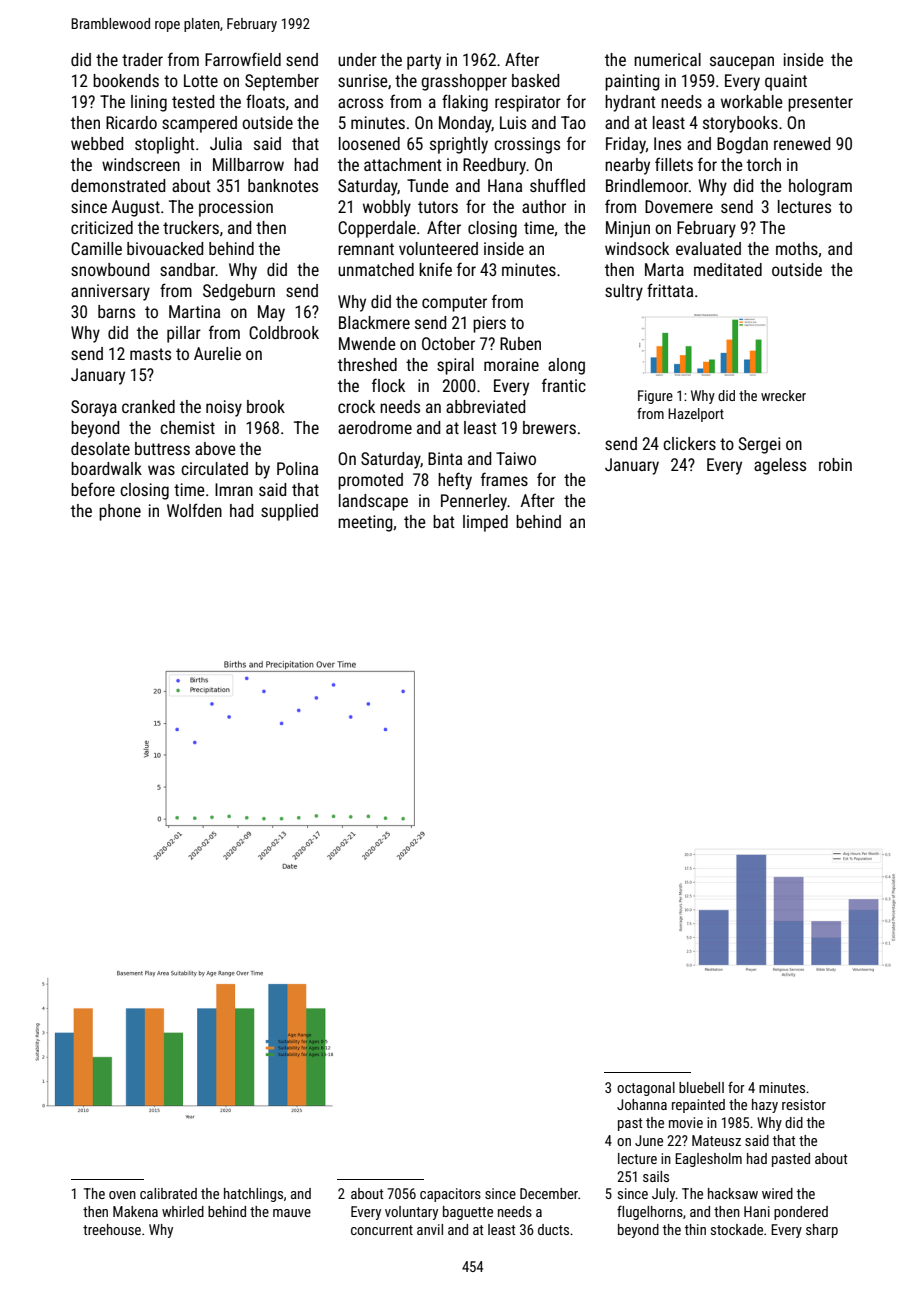  I want to click on Hana, so click(505, 185).
